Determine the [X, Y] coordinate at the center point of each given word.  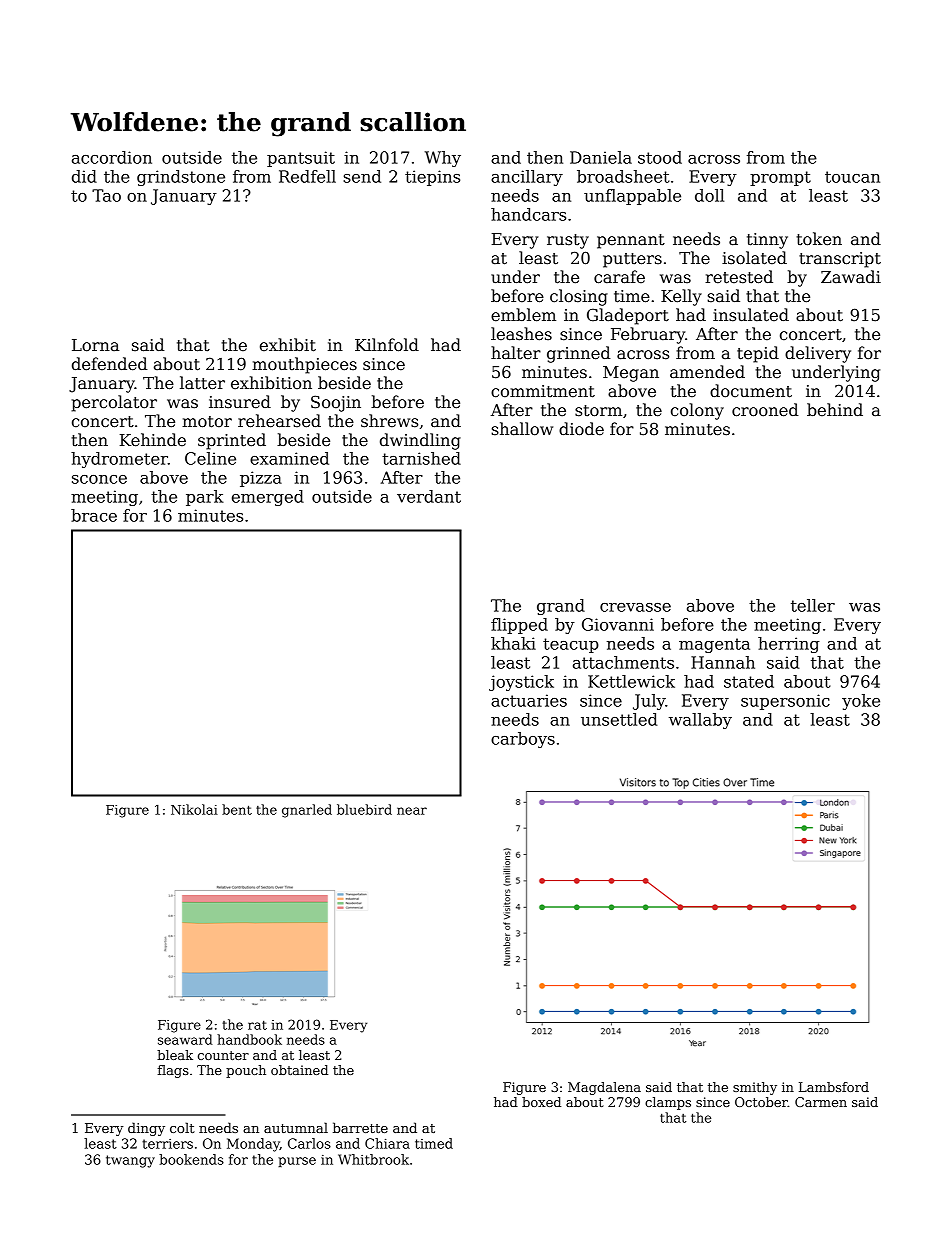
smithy [755, 1088]
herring [789, 645]
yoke [861, 702]
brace [94, 515]
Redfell [307, 176]
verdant [429, 496]
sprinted [232, 441]
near [412, 811]
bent [237, 809]
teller [813, 605]
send [362, 176]
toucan [852, 177]
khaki [513, 643]
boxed [541, 1102]
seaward [185, 1039]
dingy [146, 1129]
